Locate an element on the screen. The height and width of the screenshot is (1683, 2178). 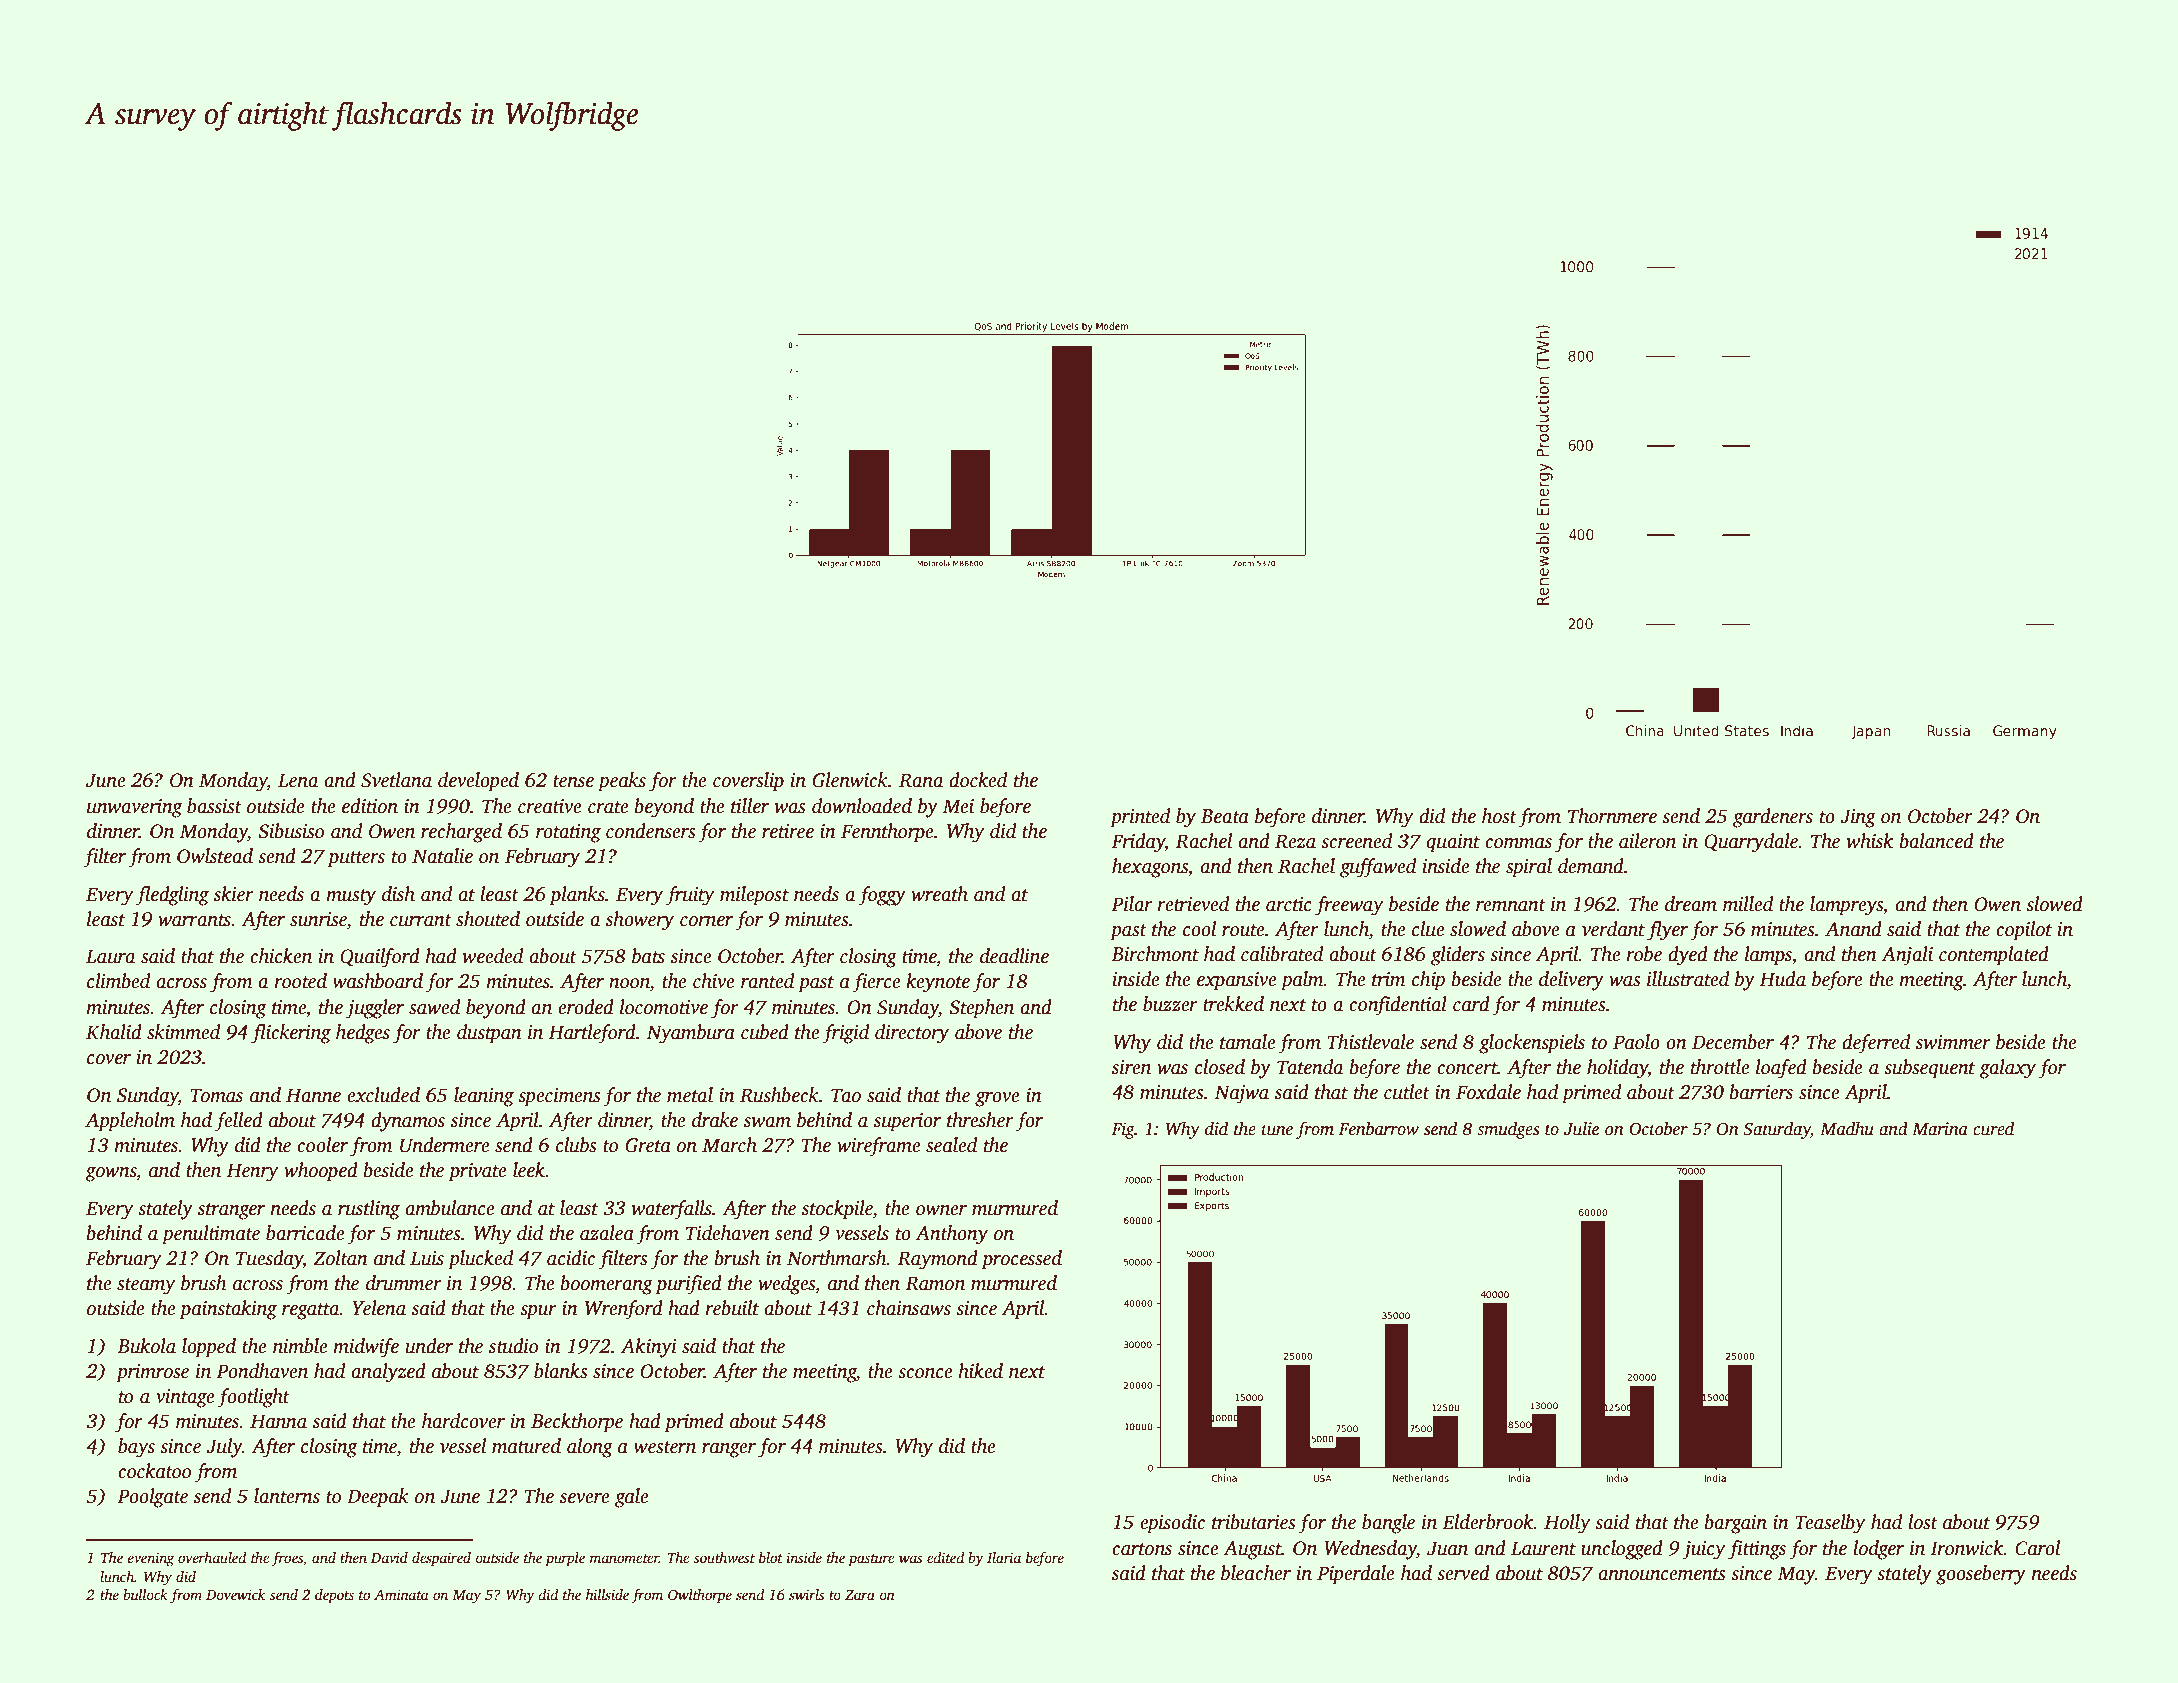
Marina is located at coordinates (1940, 1129).
